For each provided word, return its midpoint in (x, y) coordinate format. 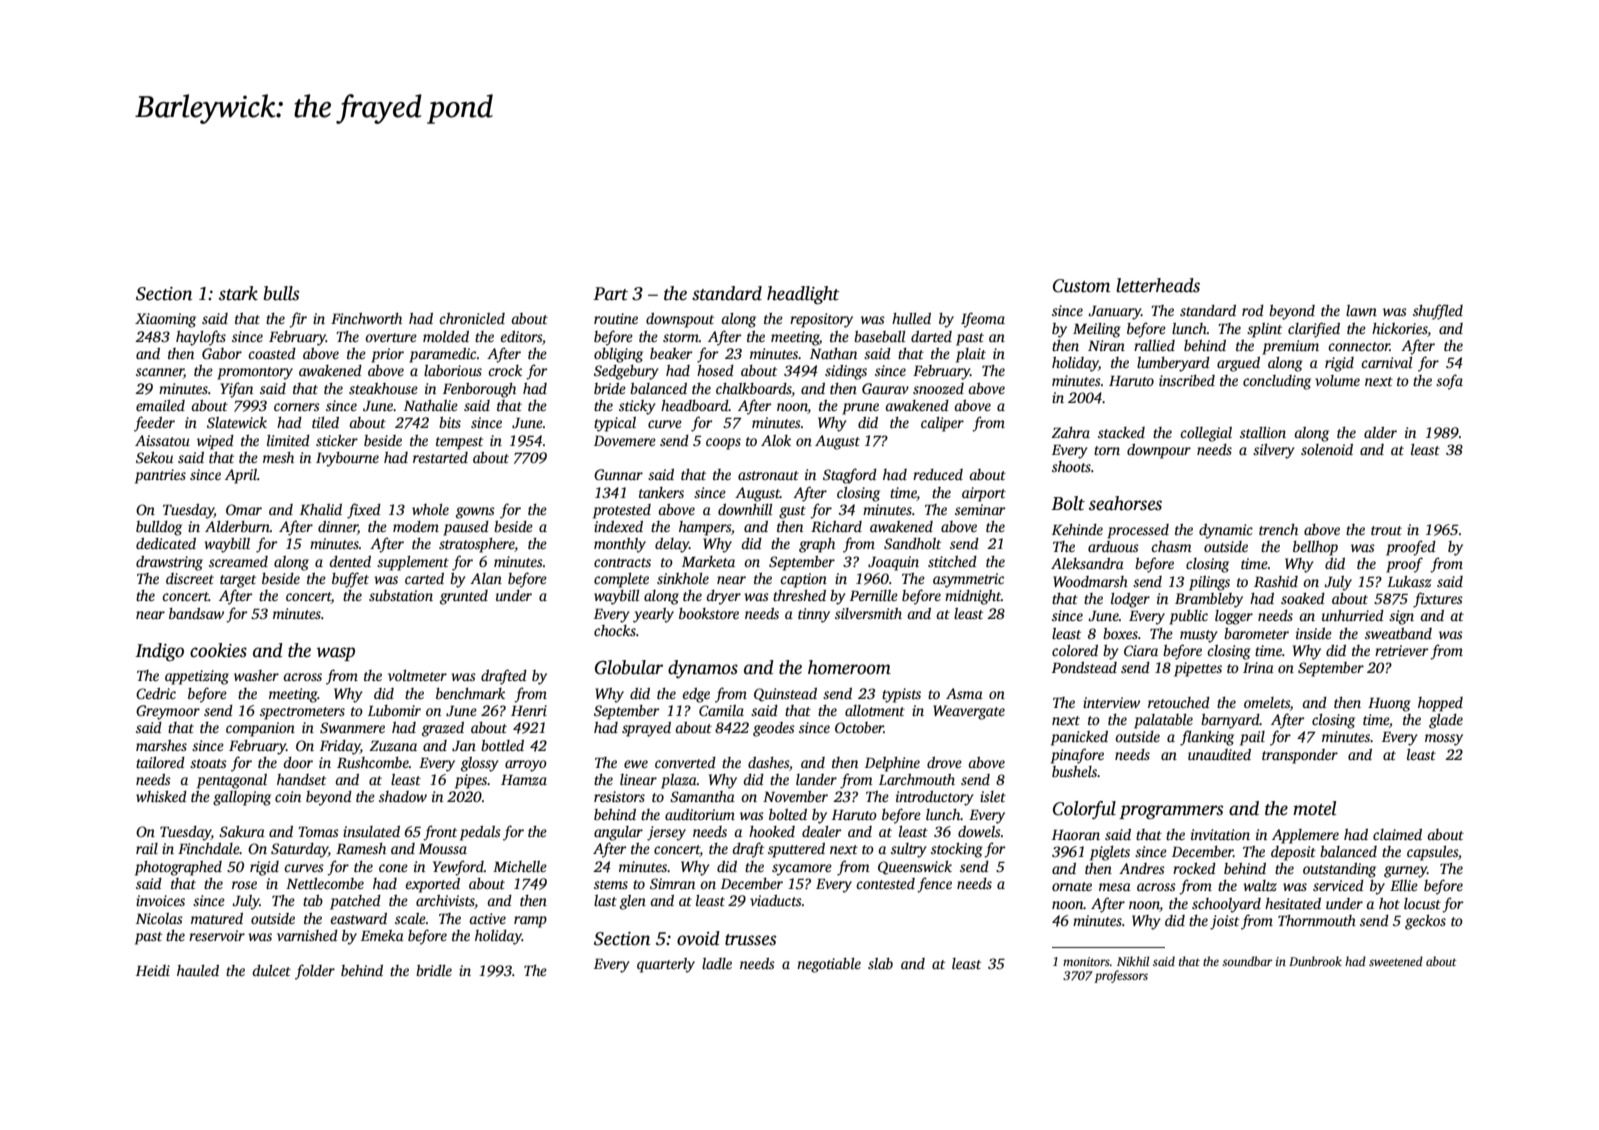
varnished (307, 935)
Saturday (299, 850)
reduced (938, 474)
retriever (1402, 650)
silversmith (868, 613)
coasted (272, 353)
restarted (440, 457)
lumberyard (1173, 364)
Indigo (159, 652)
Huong (1389, 705)
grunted (464, 597)
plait (971, 355)
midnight (973, 597)
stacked (1121, 432)
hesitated (1293, 903)
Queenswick (915, 868)
